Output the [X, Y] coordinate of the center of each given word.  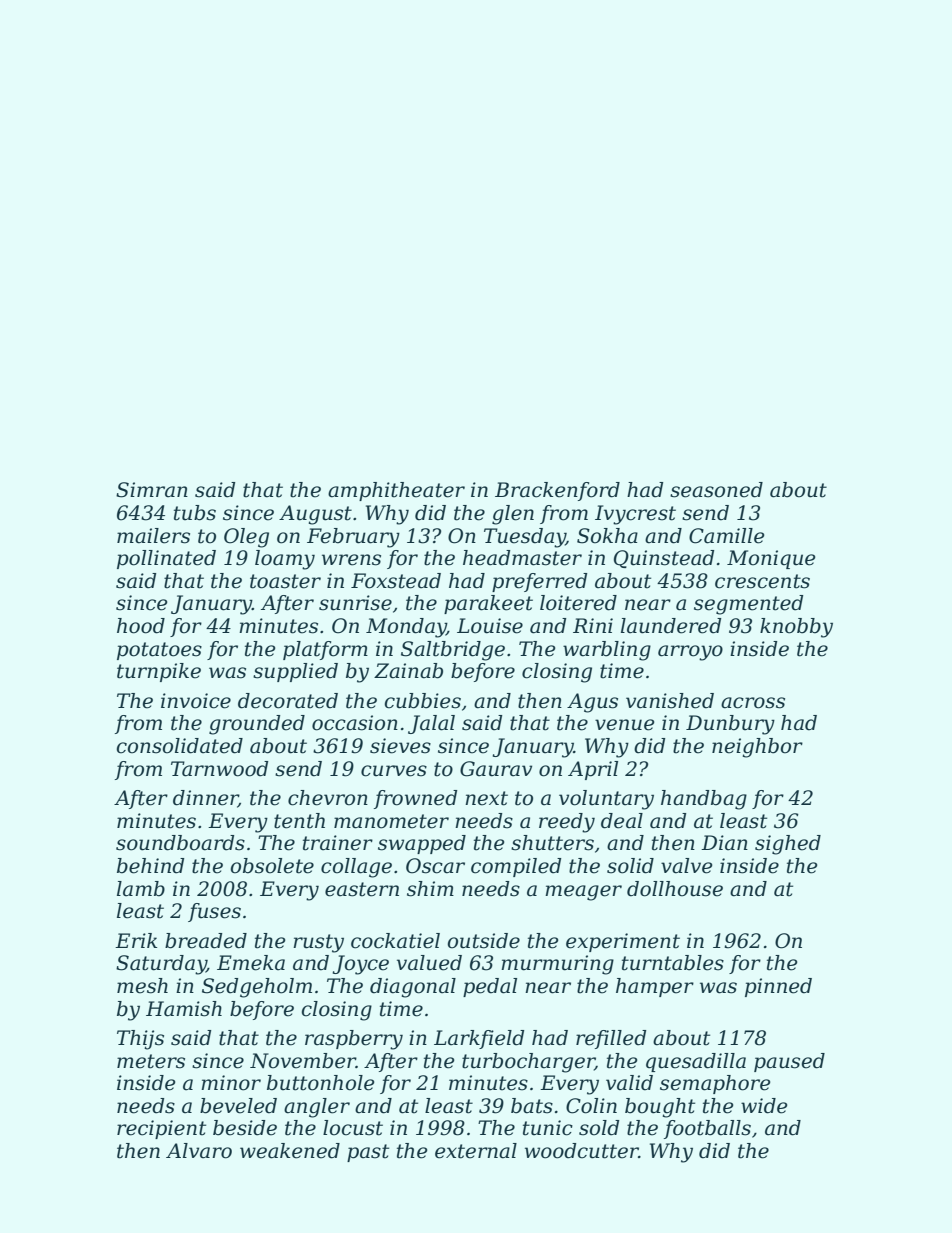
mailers [153, 536]
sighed [788, 845]
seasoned [716, 490]
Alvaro [199, 1151]
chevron [328, 798]
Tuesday [525, 538]
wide [764, 1106]
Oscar [435, 866]
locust [353, 1128]
